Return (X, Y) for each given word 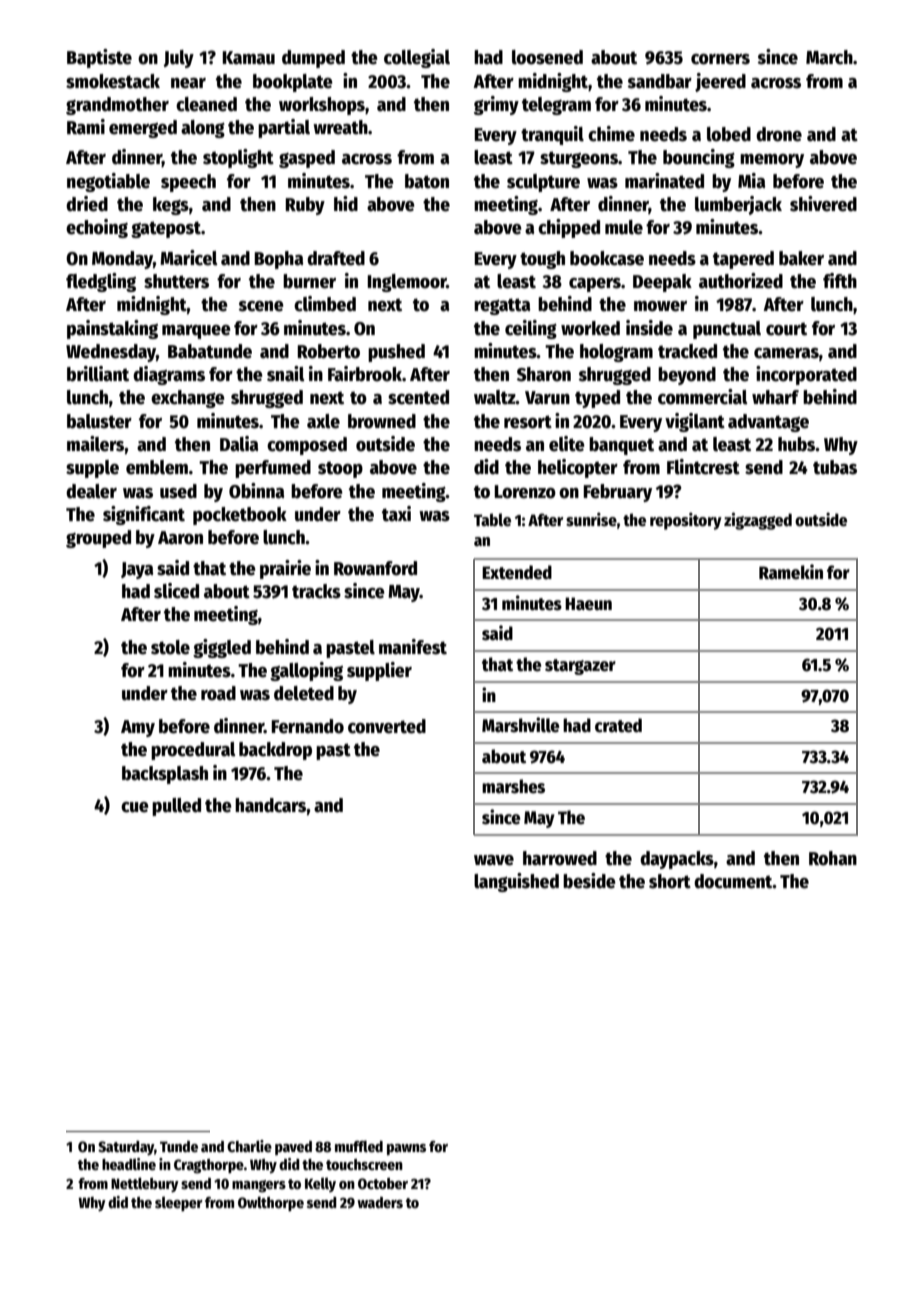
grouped (98, 539)
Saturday (126, 1148)
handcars (271, 805)
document (733, 881)
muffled (359, 1146)
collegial (417, 58)
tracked (687, 351)
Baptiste (99, 58)
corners (720, 59)
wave (494, 860)
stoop (340, 469)
